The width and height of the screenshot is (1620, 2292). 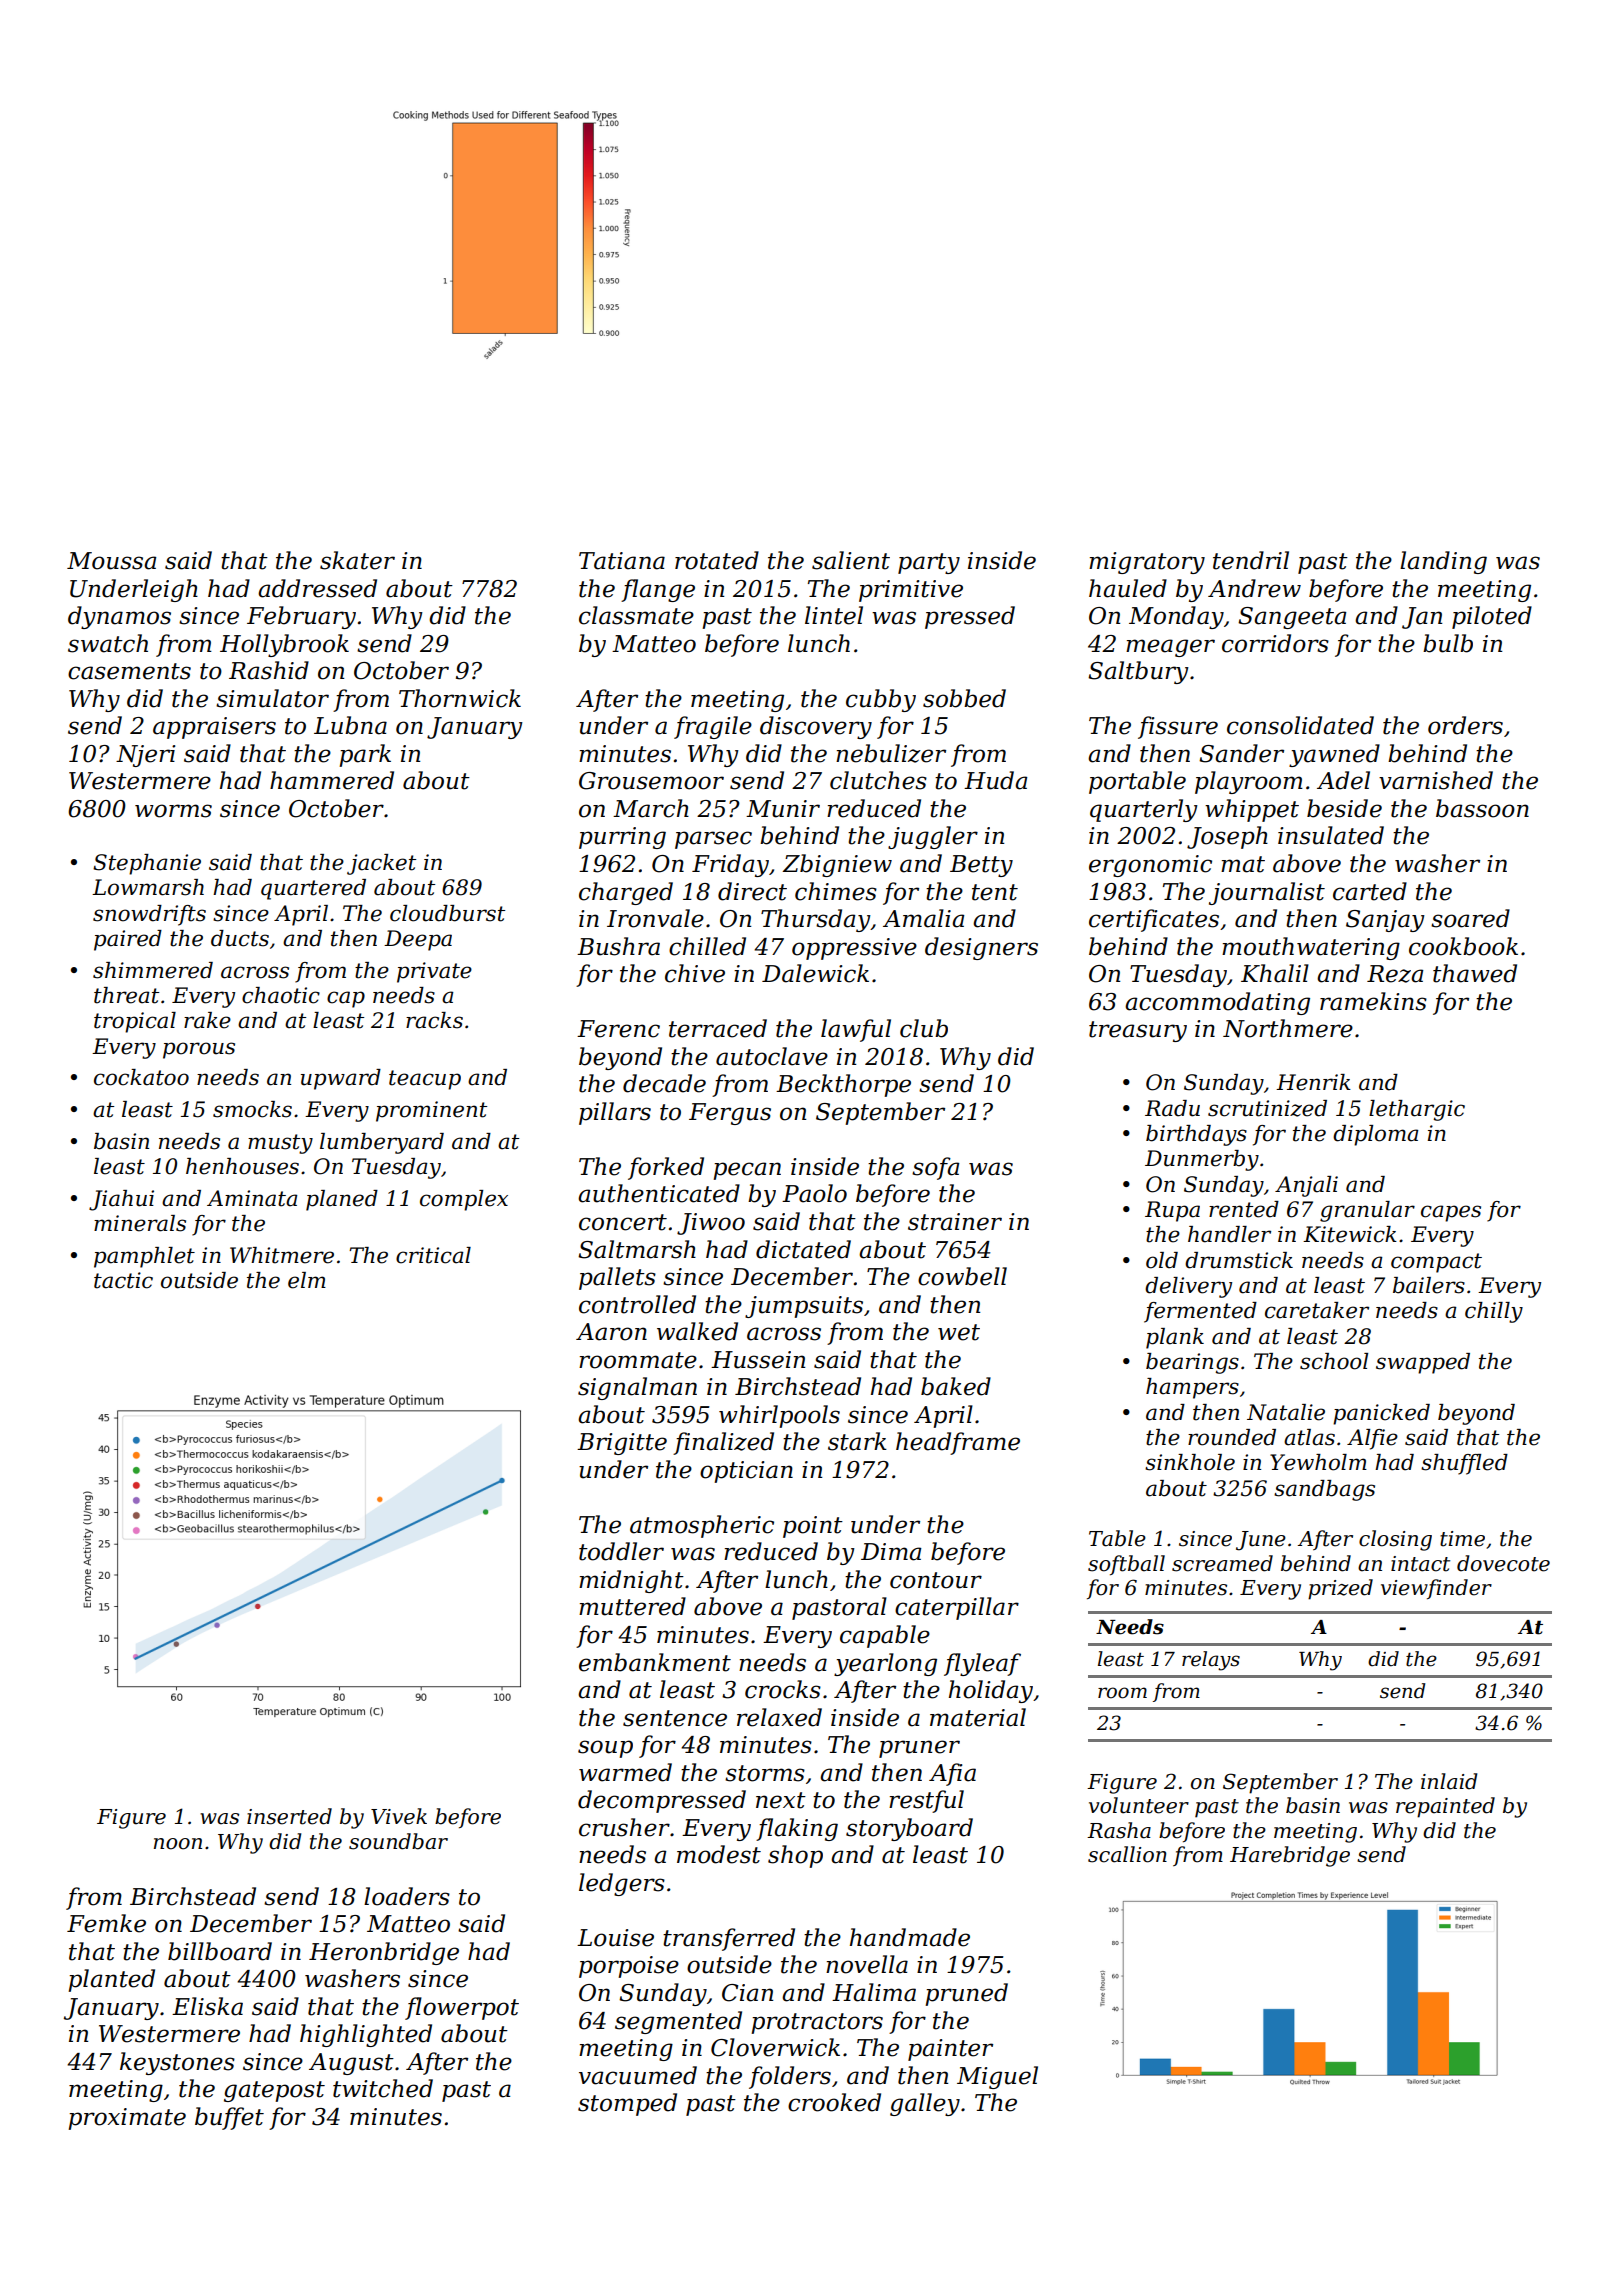 What do you see at coordinates (666, 1168) in the screenshot?
I see `forked` at bounding box center [666, 1168].
